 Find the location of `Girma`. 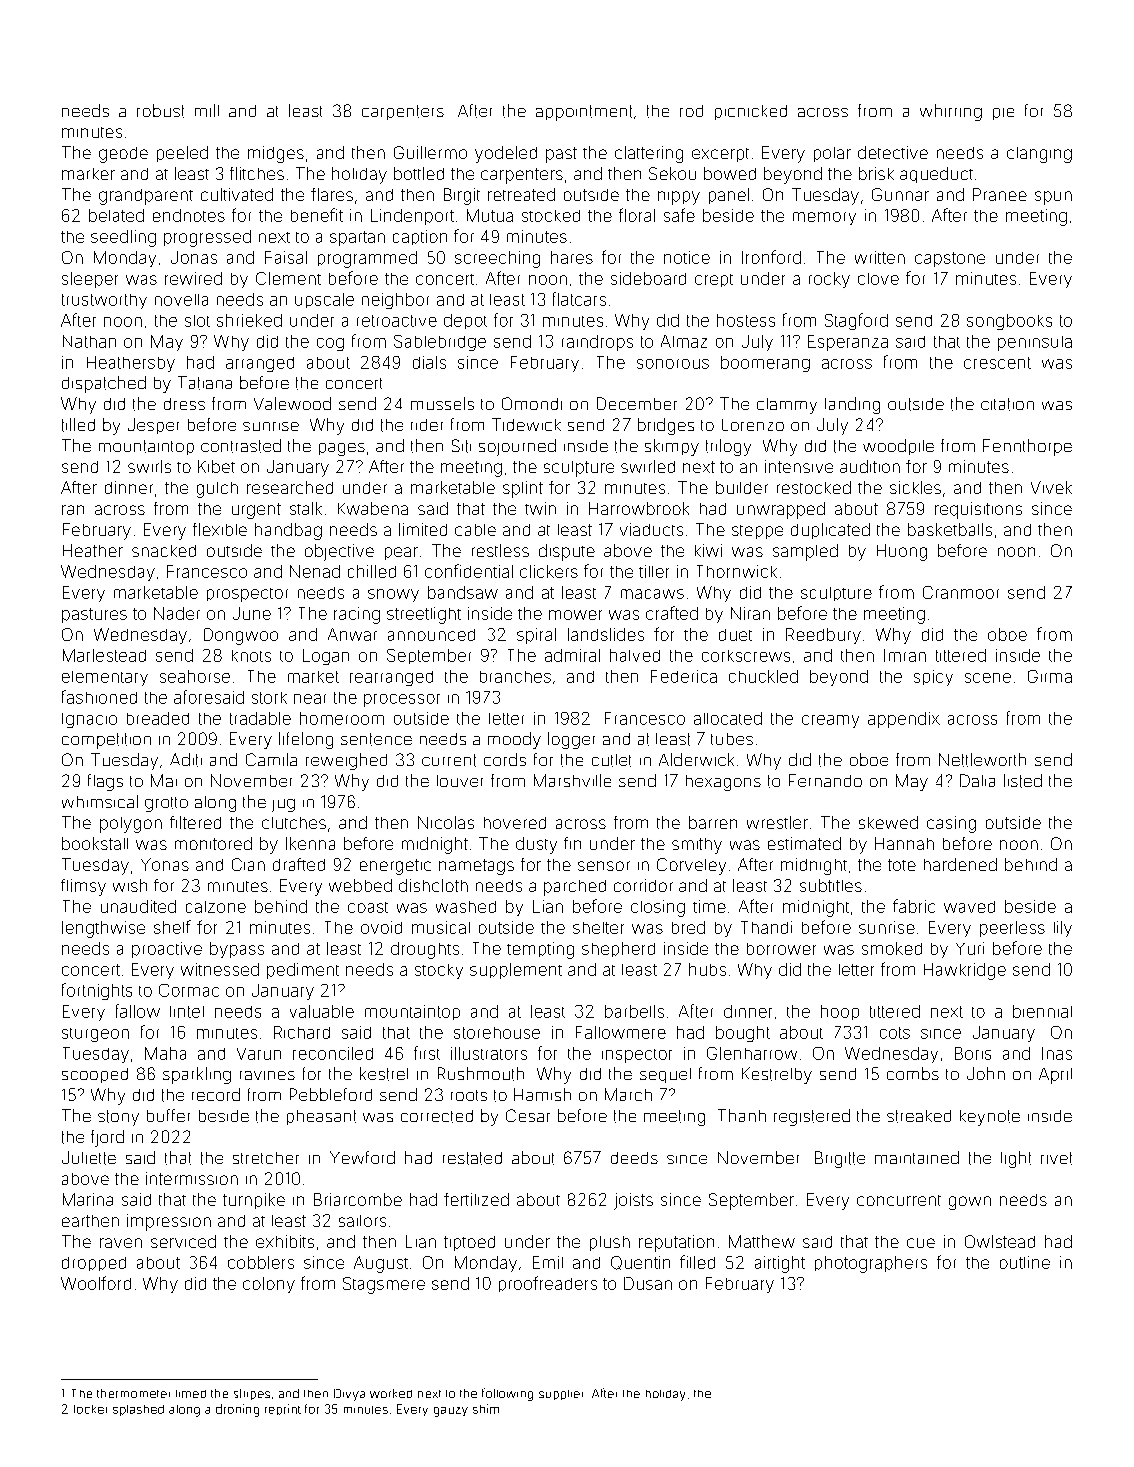

Girma is located at coordinates (1050, 676).
